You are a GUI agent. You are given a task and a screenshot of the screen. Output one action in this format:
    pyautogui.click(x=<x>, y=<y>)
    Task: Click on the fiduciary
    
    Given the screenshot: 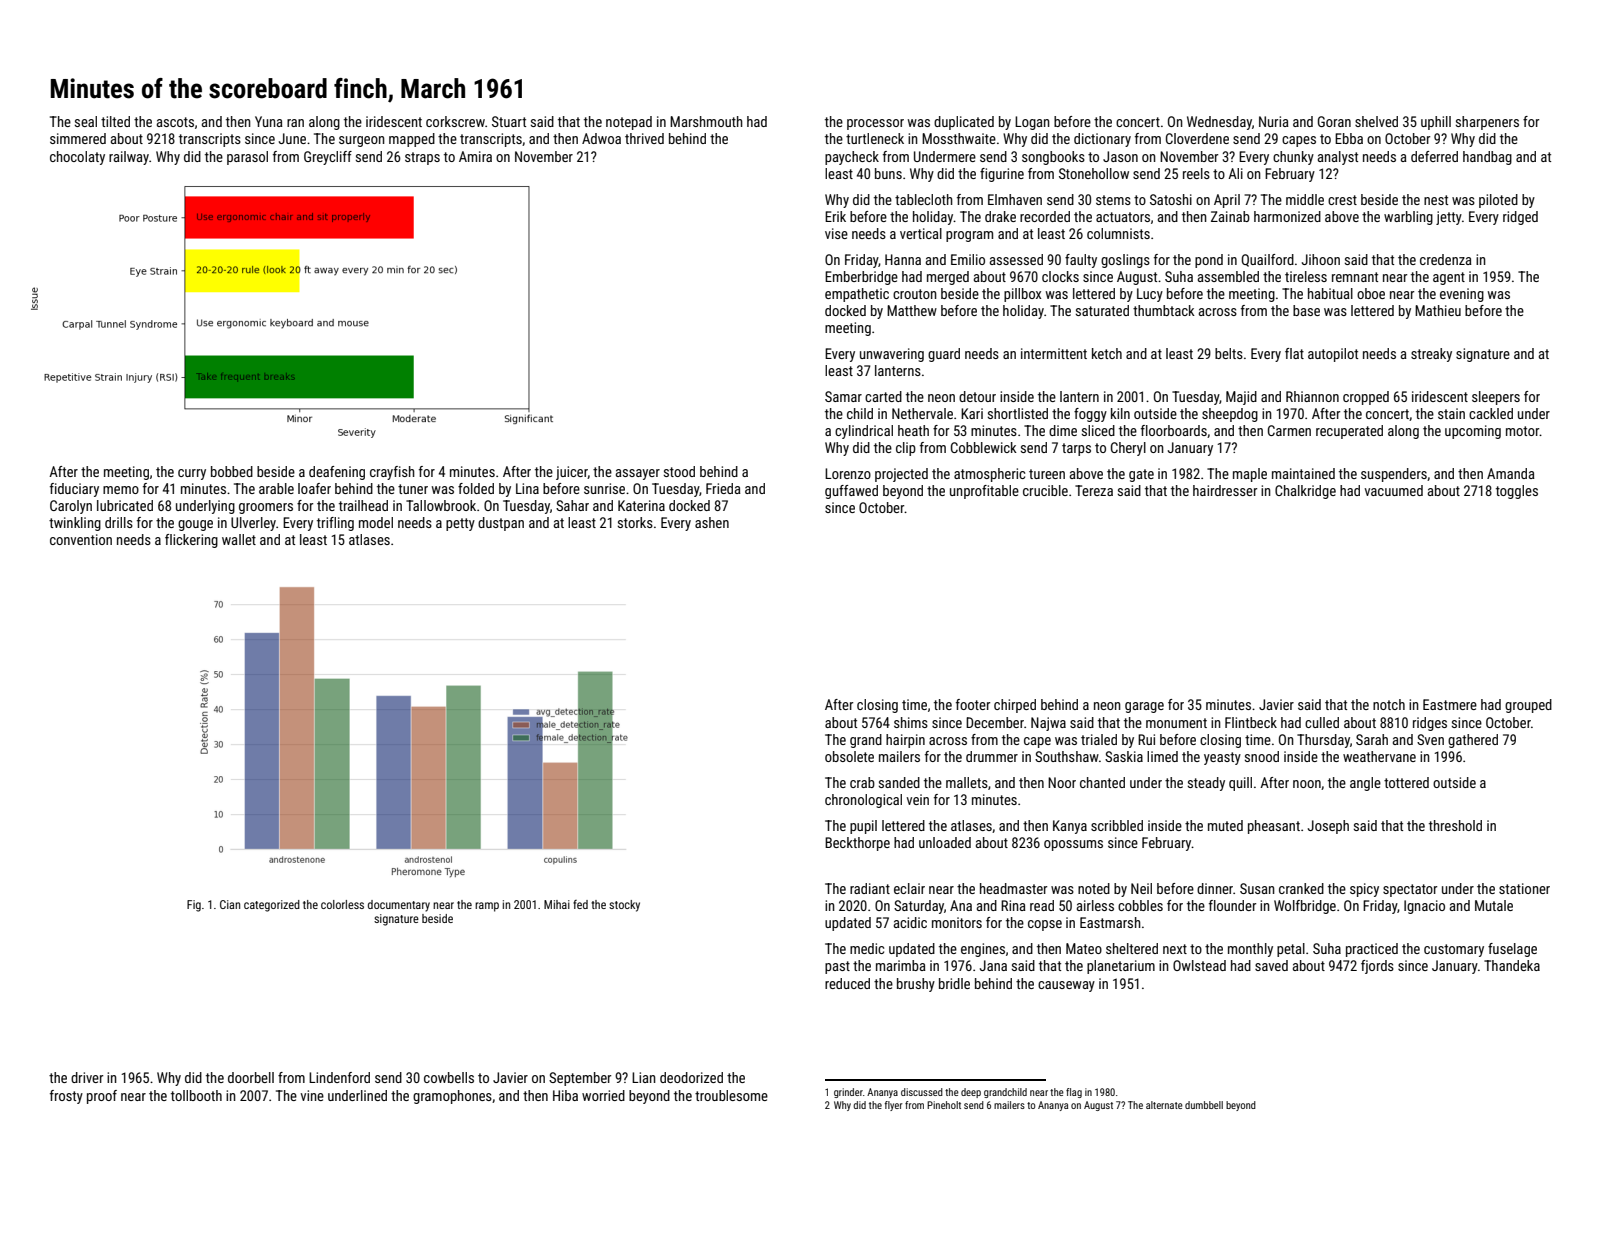 What is the action you would take?
    pyautogui.click(x=74, y=490)
